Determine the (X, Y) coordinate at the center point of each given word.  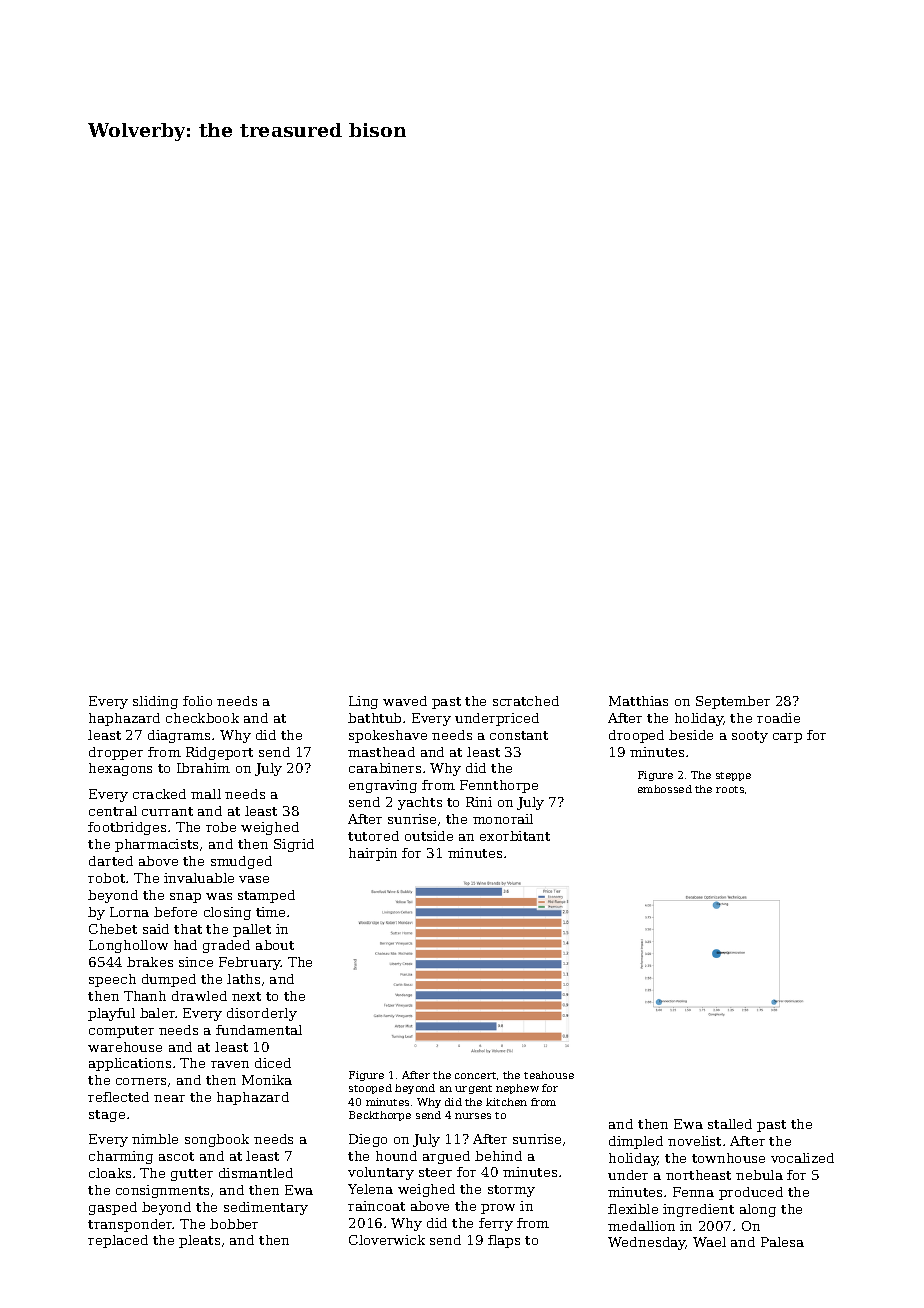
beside (691, 735)
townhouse (728, 1158)
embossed (665, 789)
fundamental (259, 1030)
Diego (368, 1140)
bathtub (374, 718)
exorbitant (515, 836)
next (246, 996)
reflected (118, 1097)
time (270, 912)
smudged (241, 862)
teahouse (549, 1075)
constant (519, 735)
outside (429, 836)
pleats (199, 1241)
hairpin (373, 854)
